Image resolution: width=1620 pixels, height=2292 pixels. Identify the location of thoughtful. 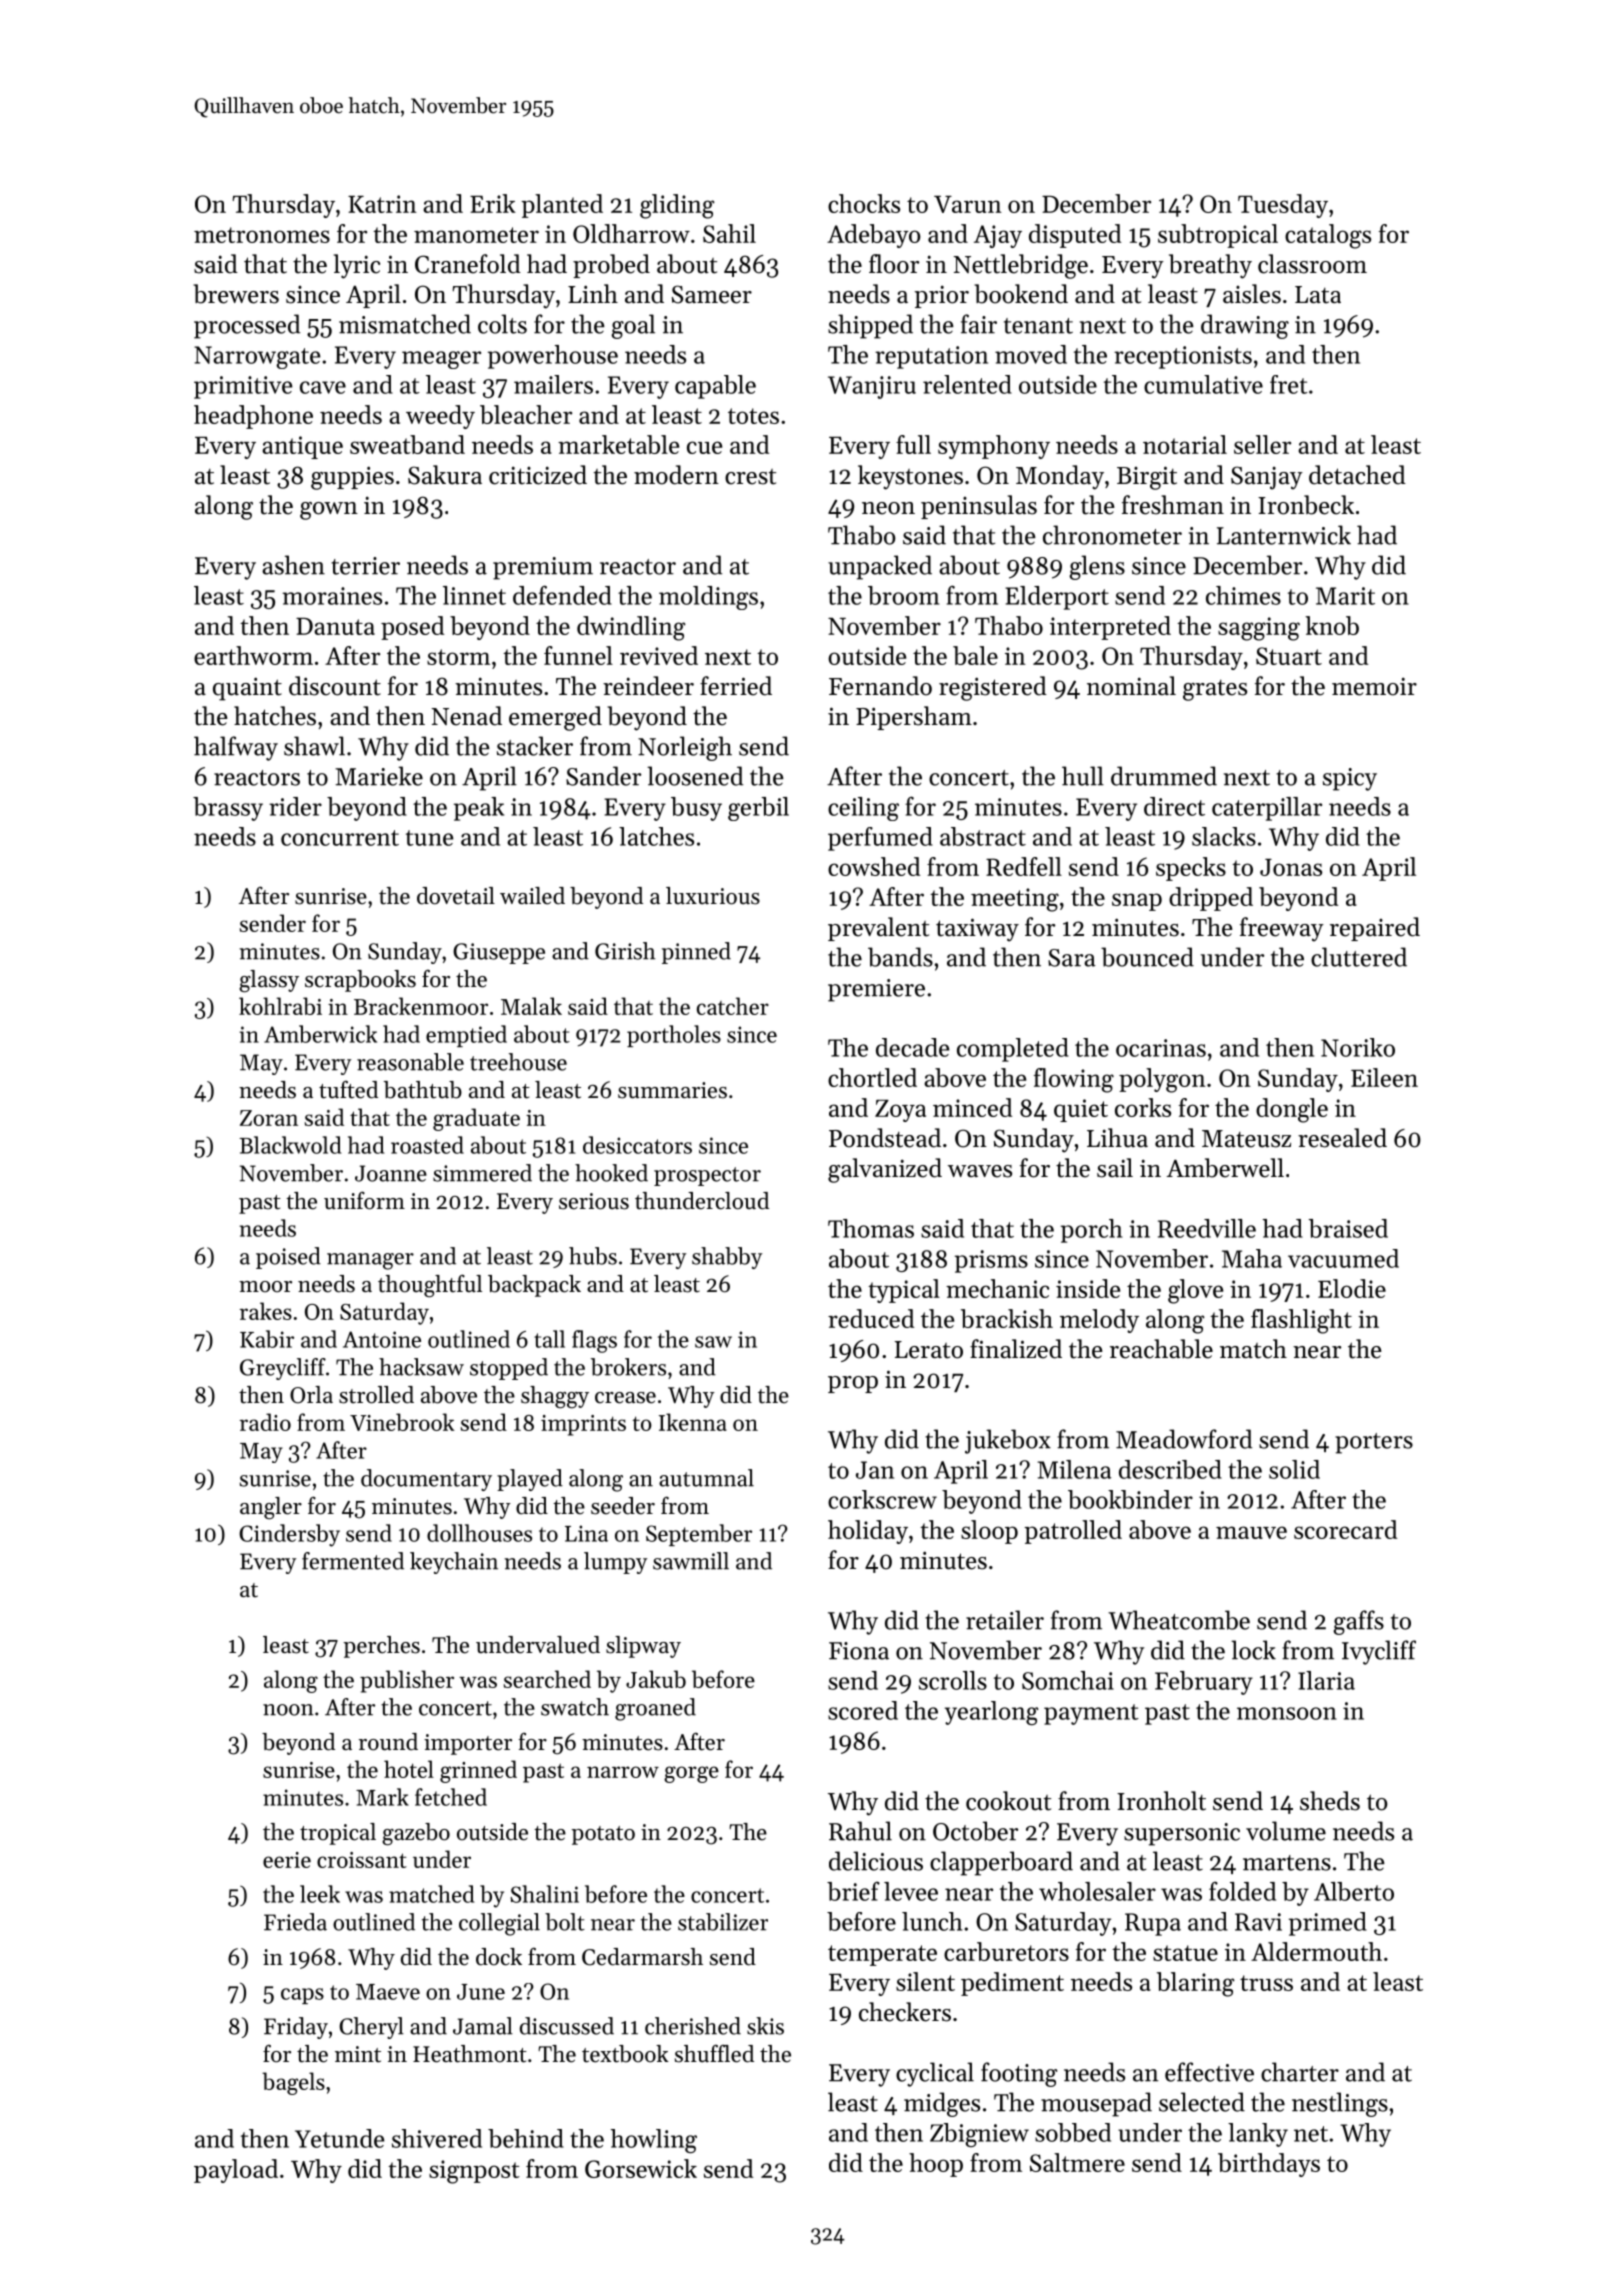
(430, 1286).
